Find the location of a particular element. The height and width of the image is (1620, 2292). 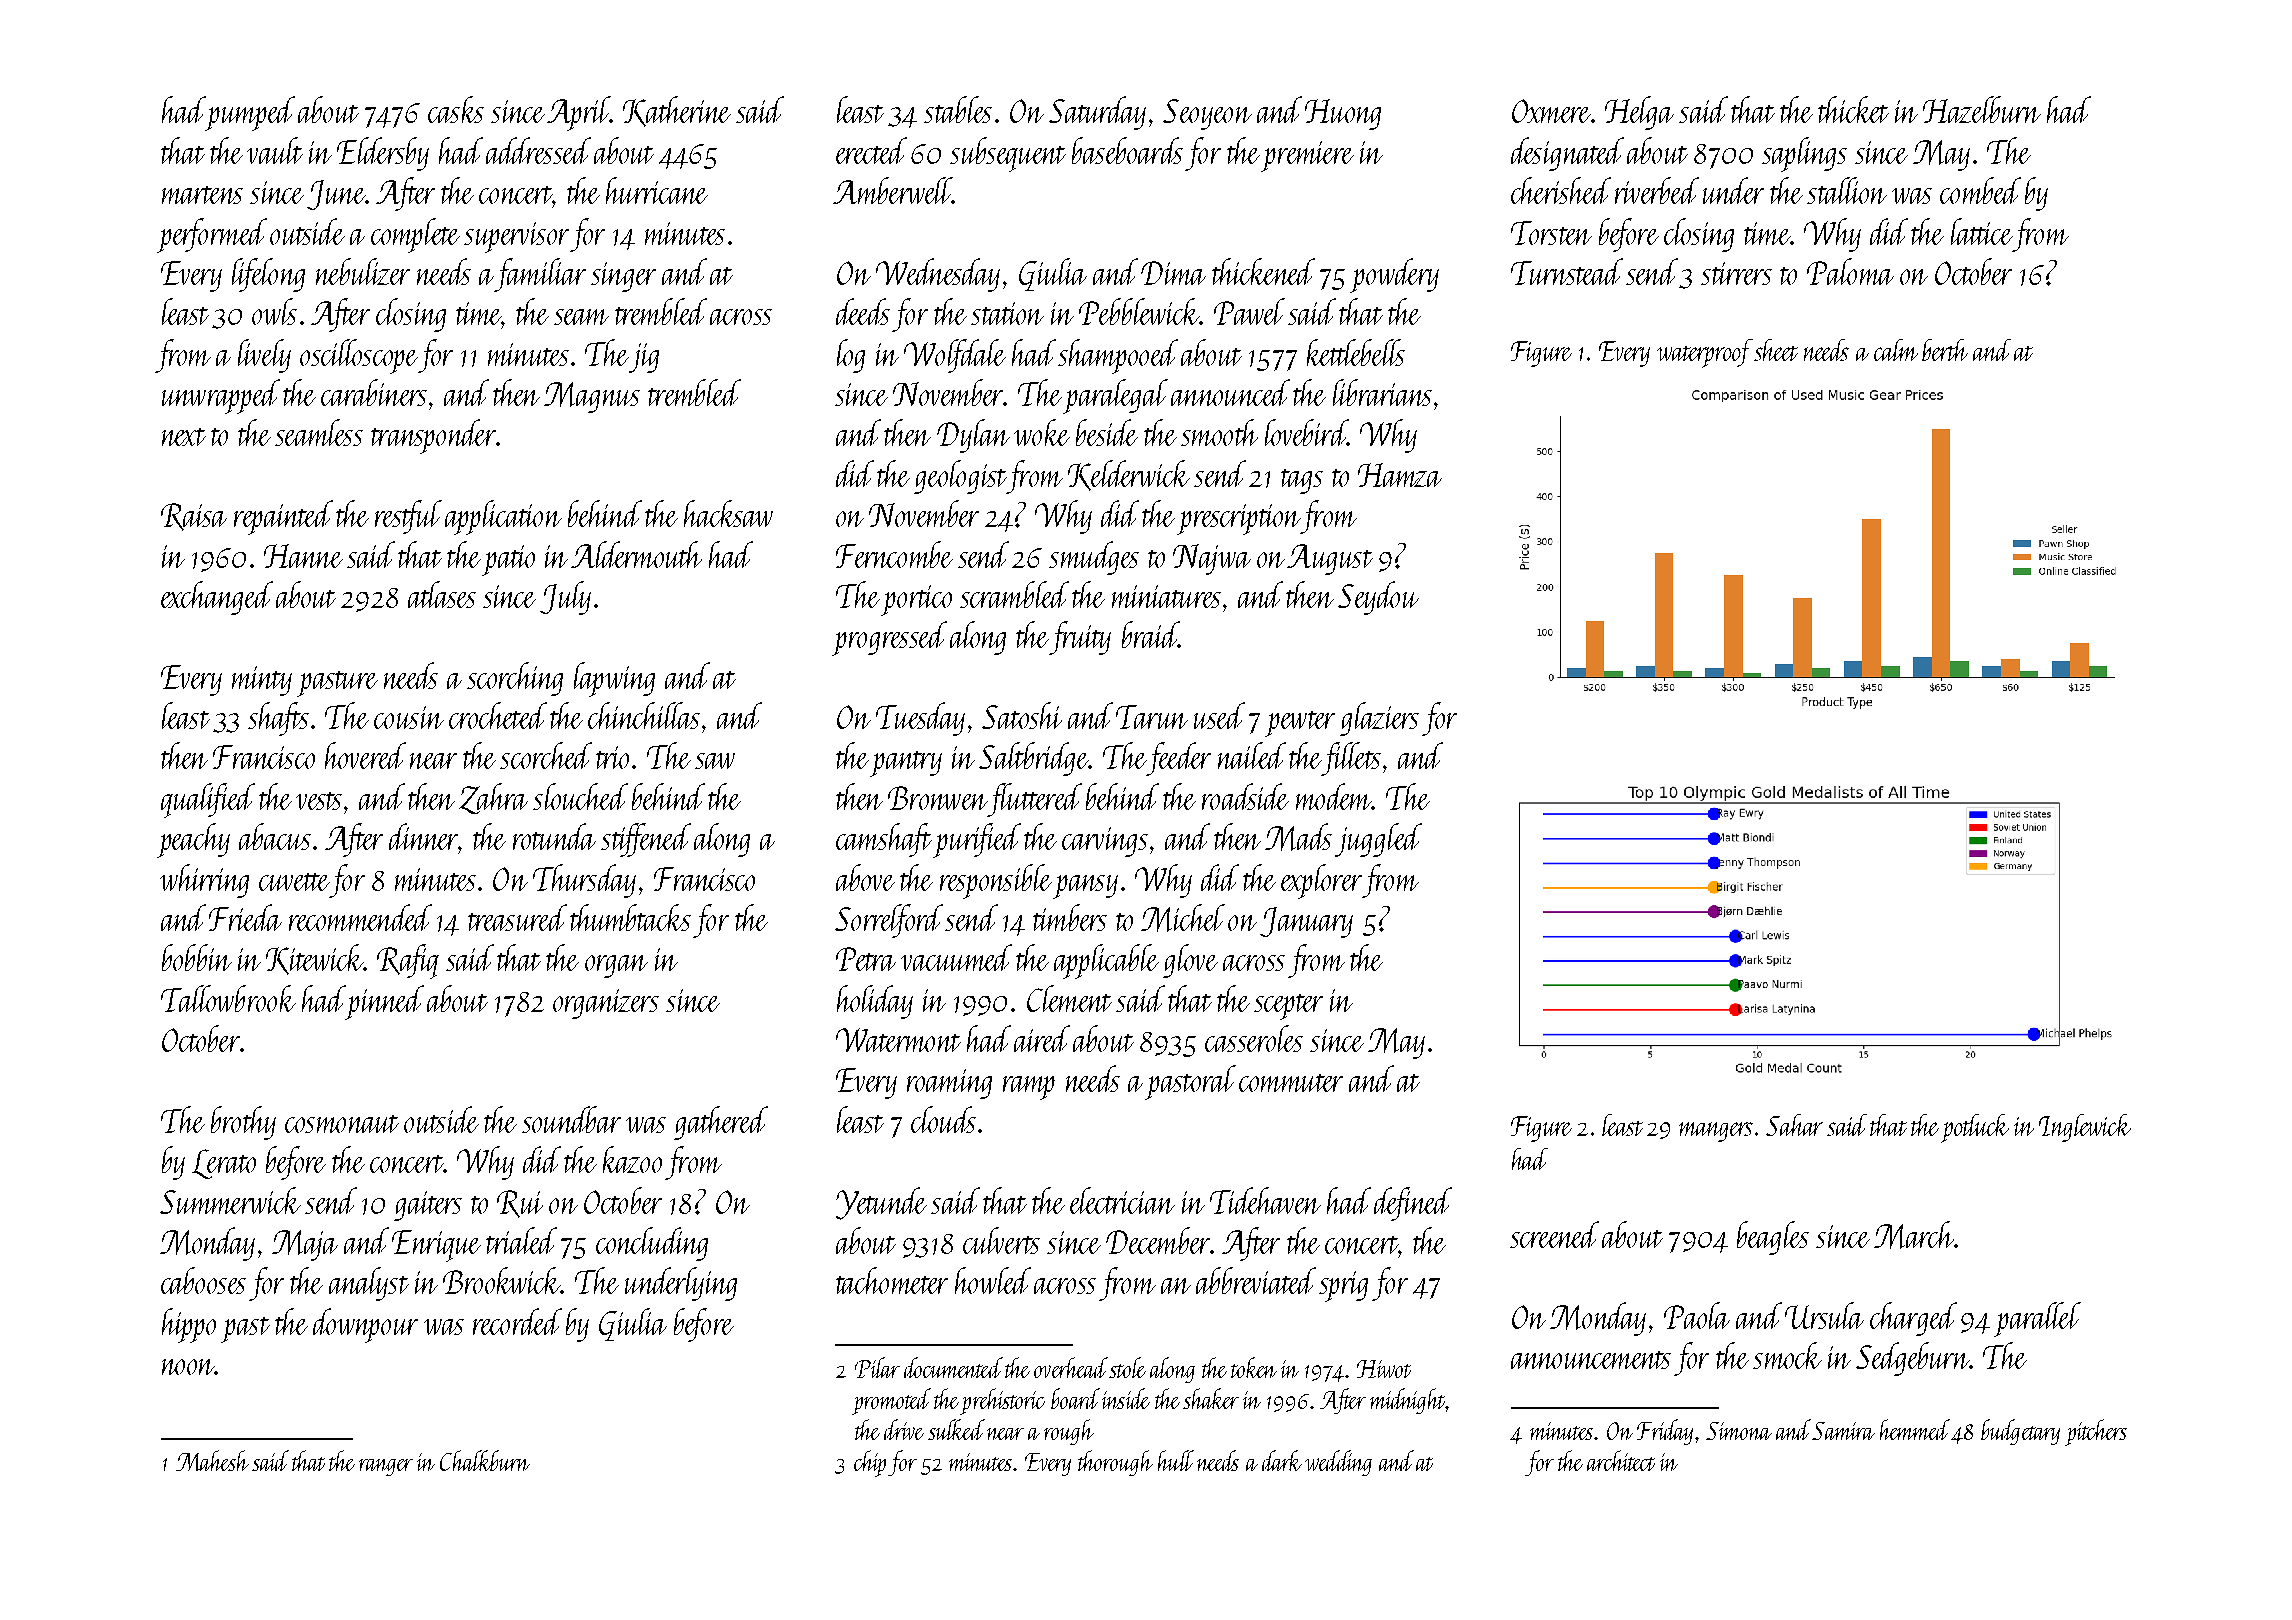

lifelong is located at coordinates (268, 275).
